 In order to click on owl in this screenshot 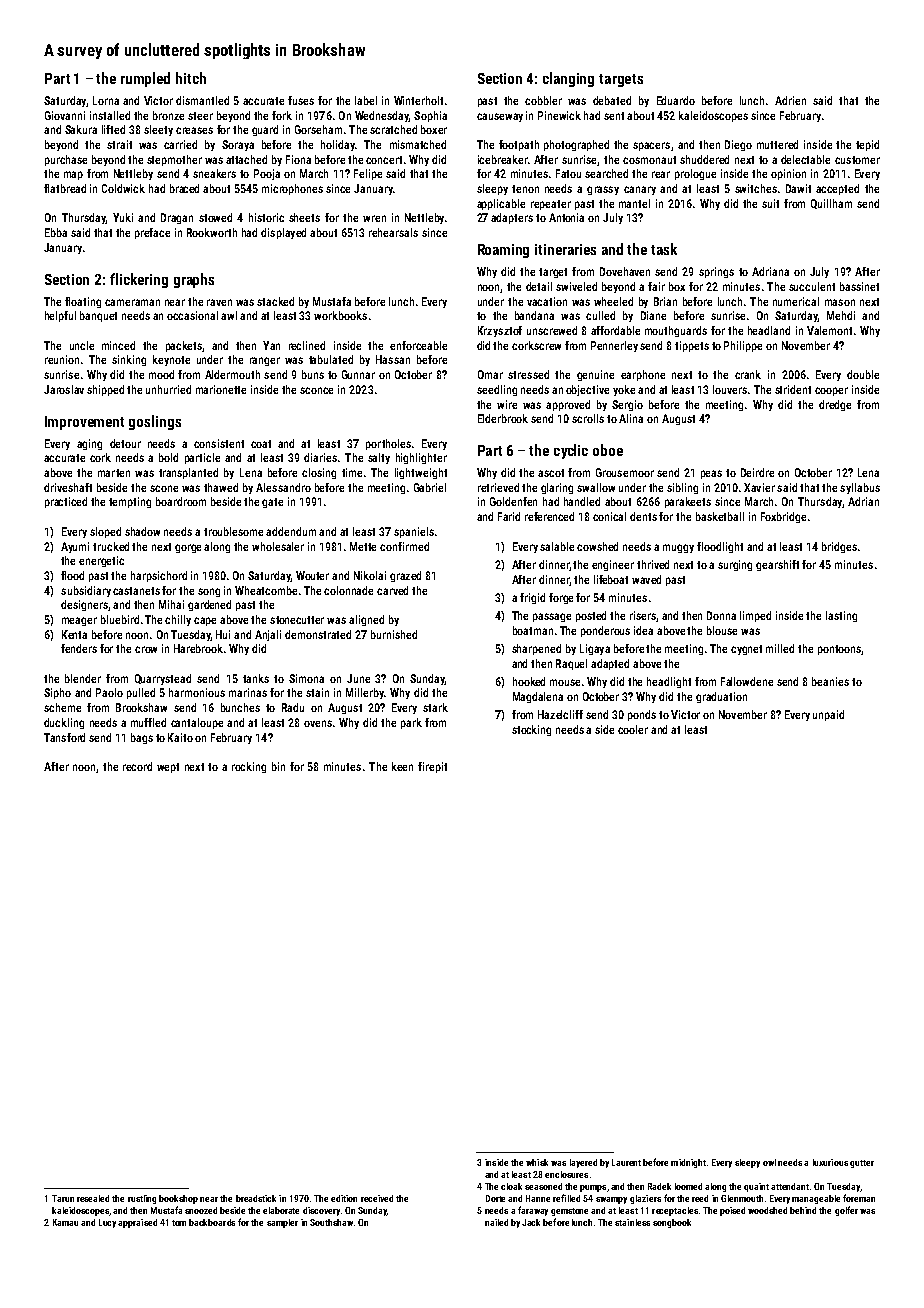, I will do `click(769, 1162)`.
